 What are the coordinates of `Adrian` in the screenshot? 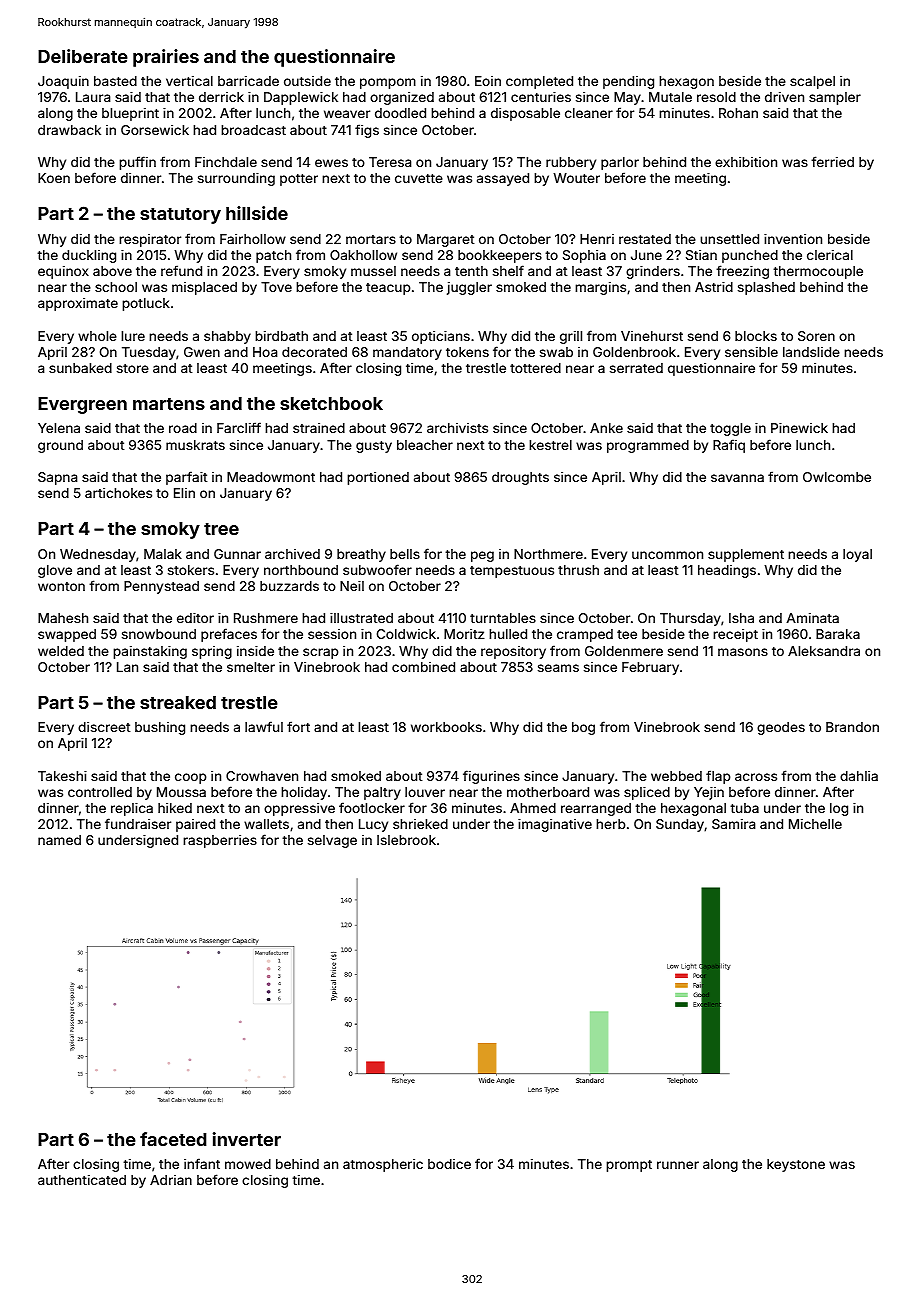 It's located at (171, 1180).
